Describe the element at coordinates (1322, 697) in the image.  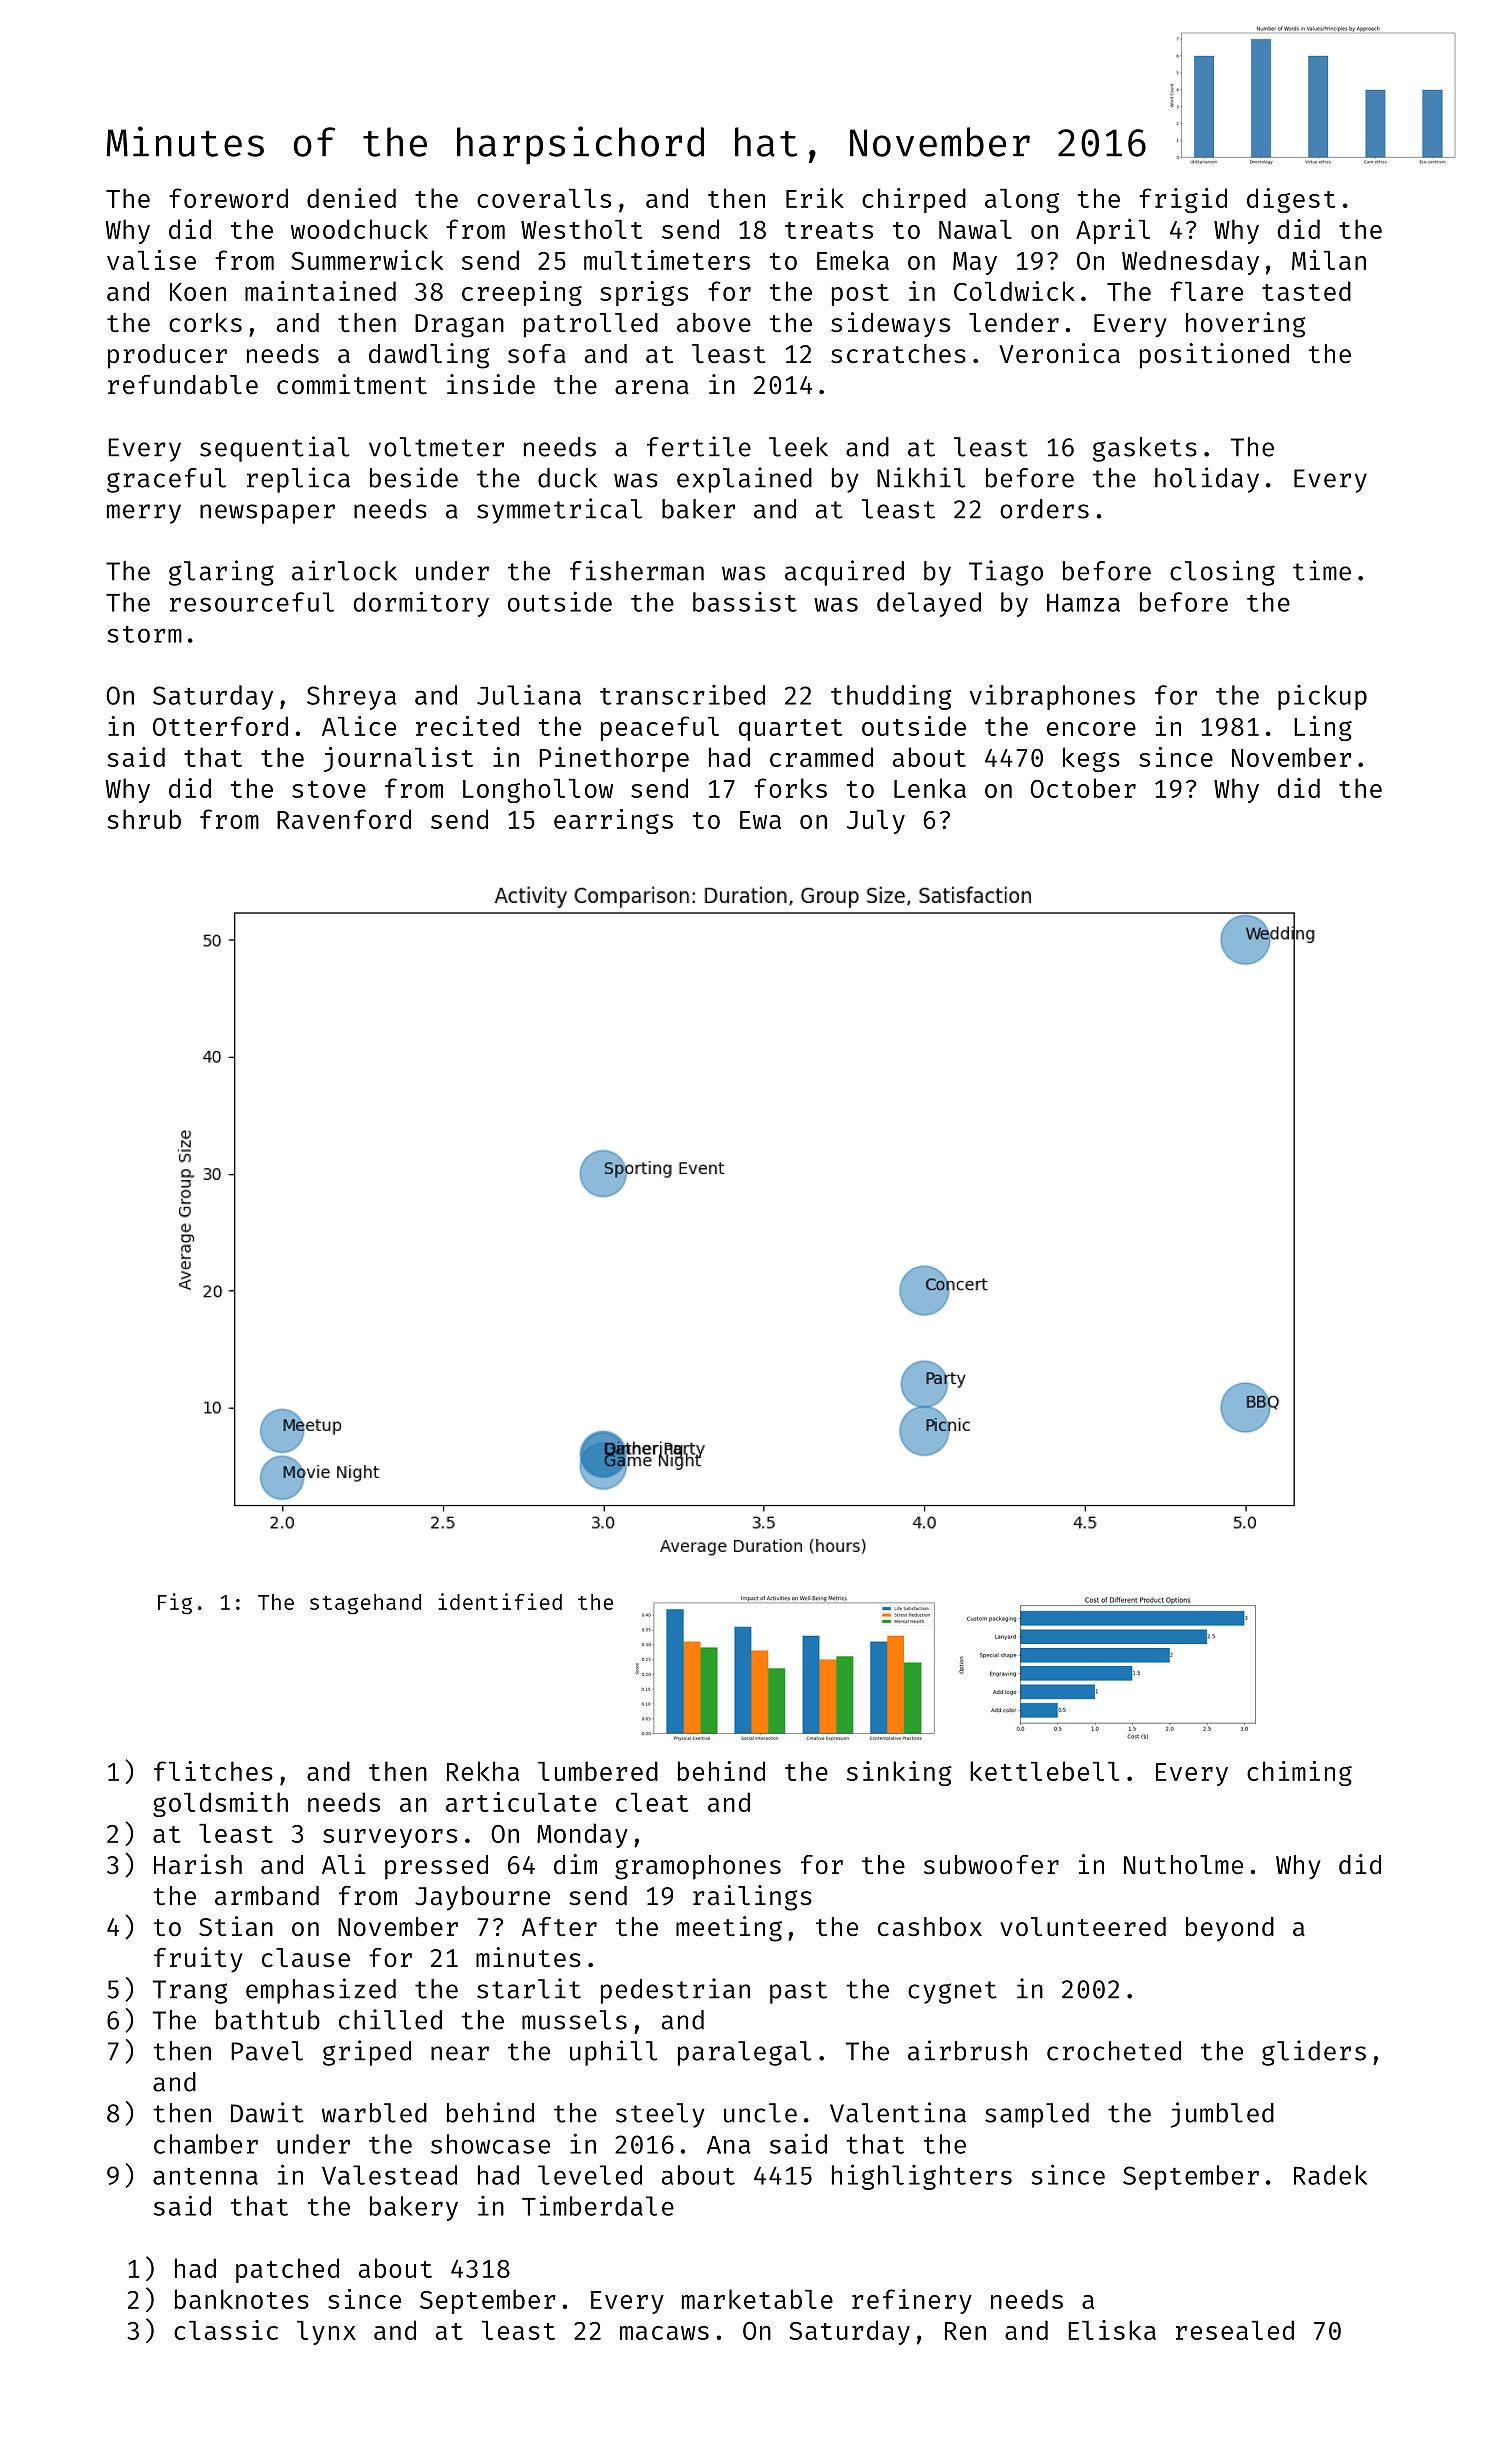
I see `pickup` at that location.
